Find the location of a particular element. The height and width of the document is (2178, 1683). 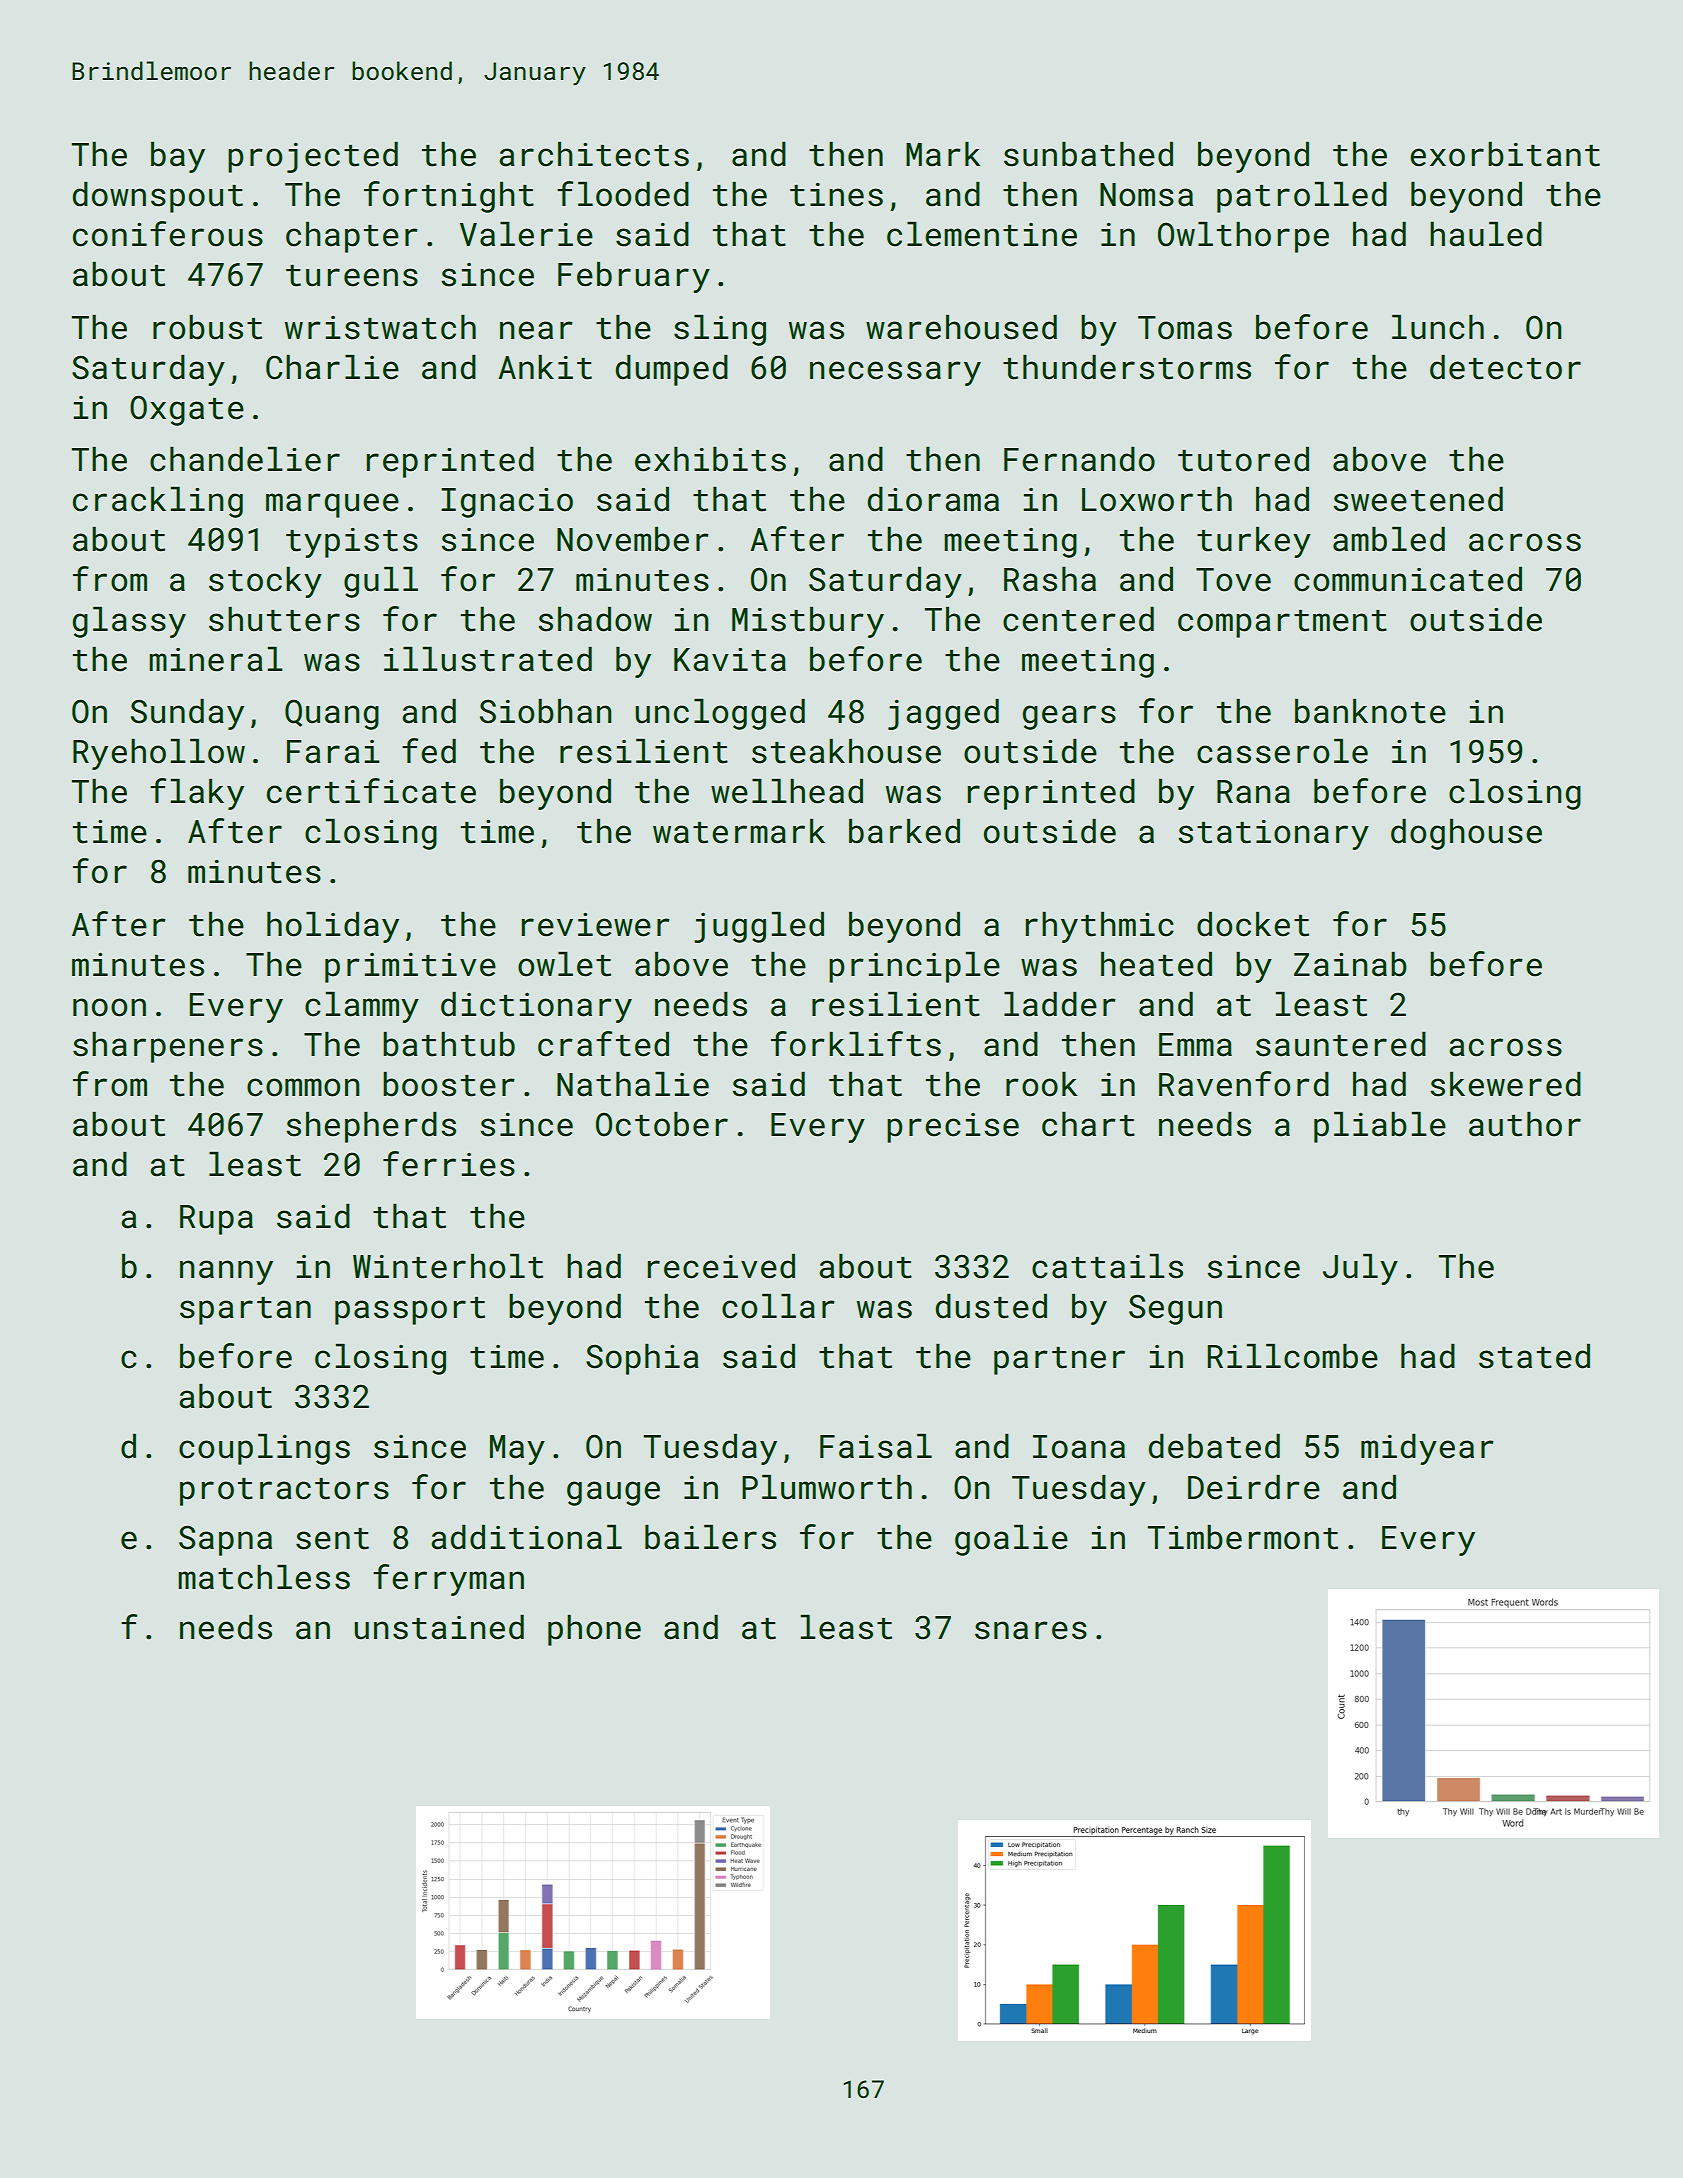

rhythmic is located at coordinates (1100, 927).
